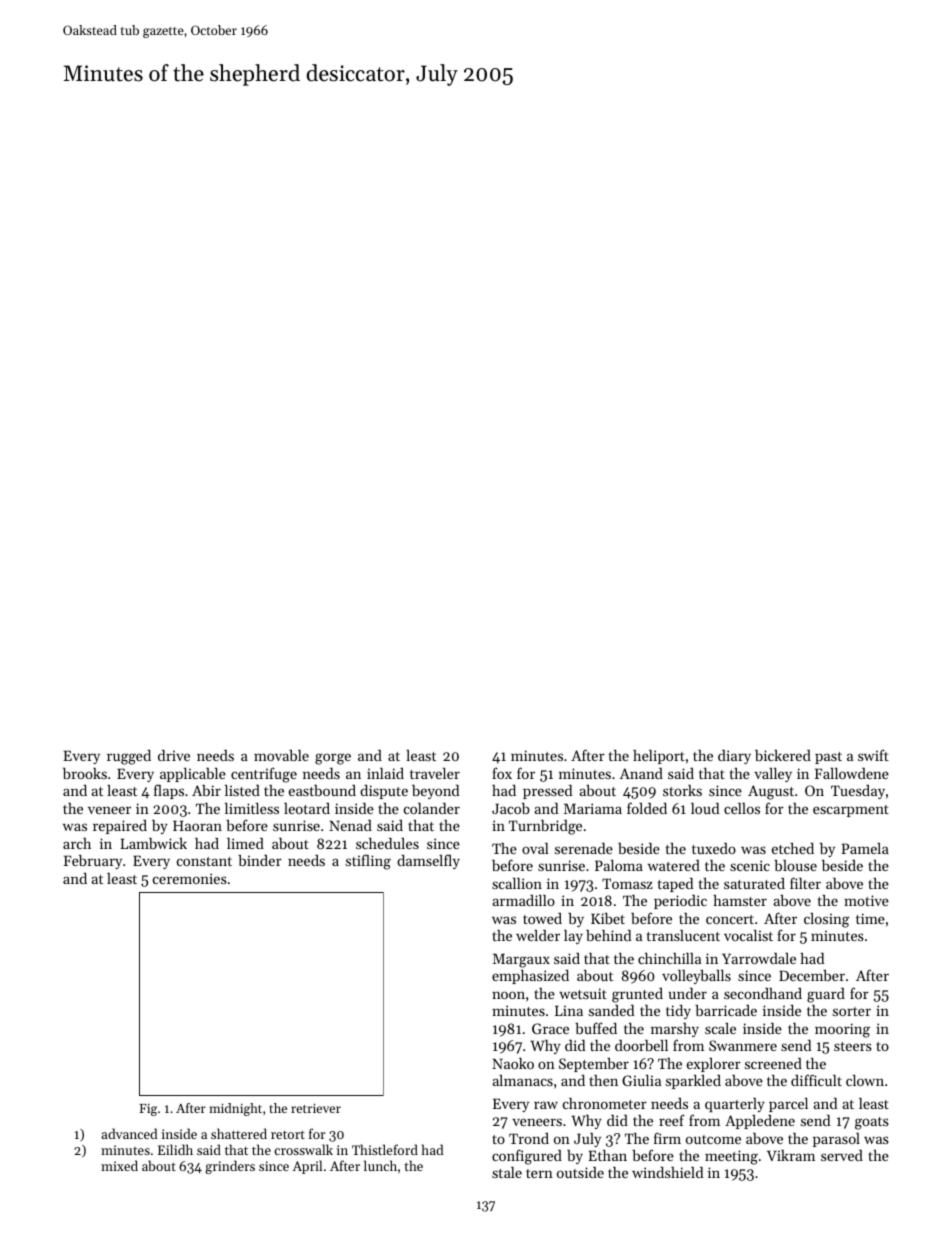 The height and width of the screenshot is (1233, 952). I want to click on tern, so click(539, 1173).
